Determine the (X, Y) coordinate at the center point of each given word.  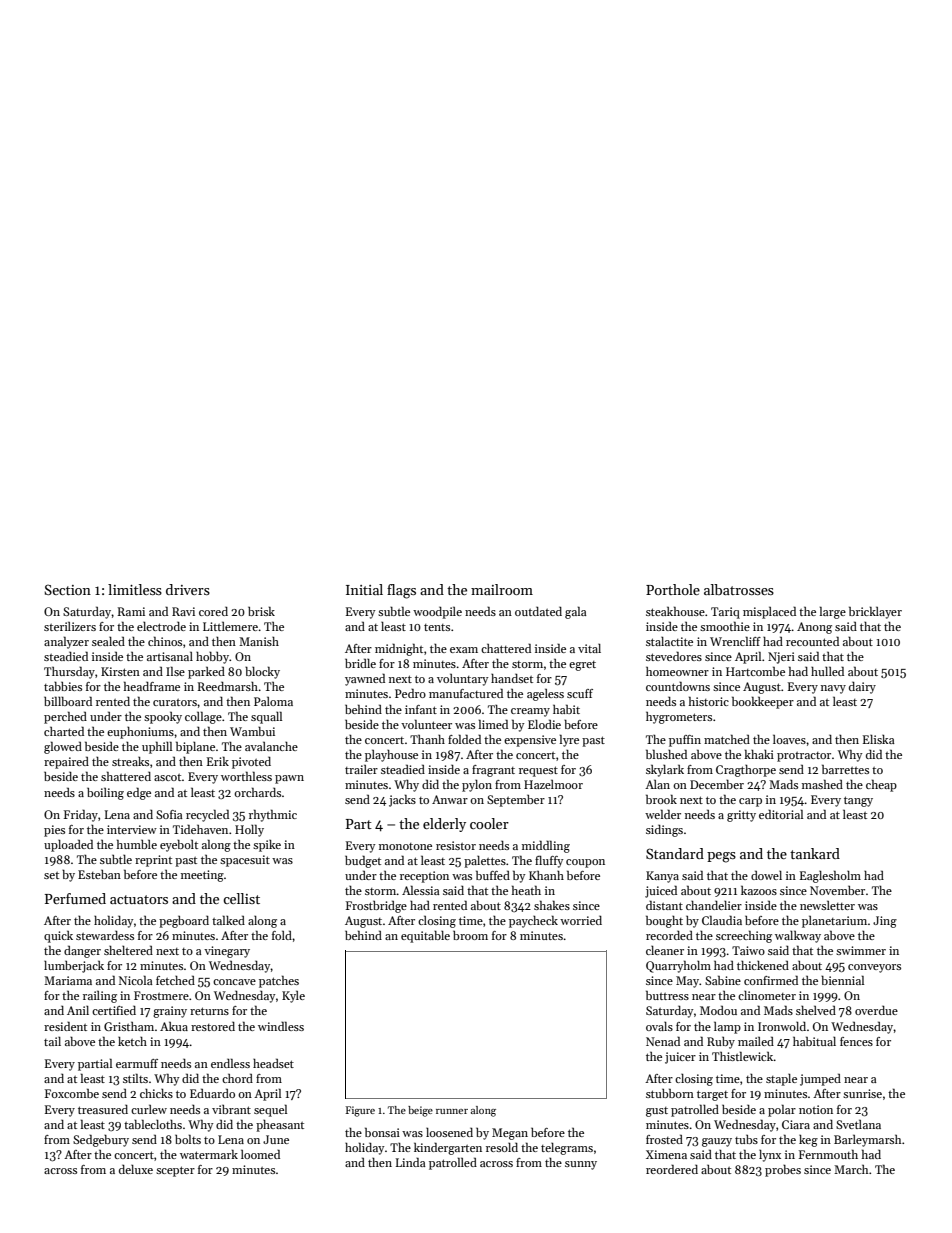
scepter (175, 1171)
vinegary (227, 952)
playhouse (391, 755)
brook (661, 799)
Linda (411, 1162)
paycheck (533, 921)
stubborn (670, 1093)
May (687, 982)
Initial (364, 589)
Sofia (169, 814)
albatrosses (739, 589)
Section (67, 589)
